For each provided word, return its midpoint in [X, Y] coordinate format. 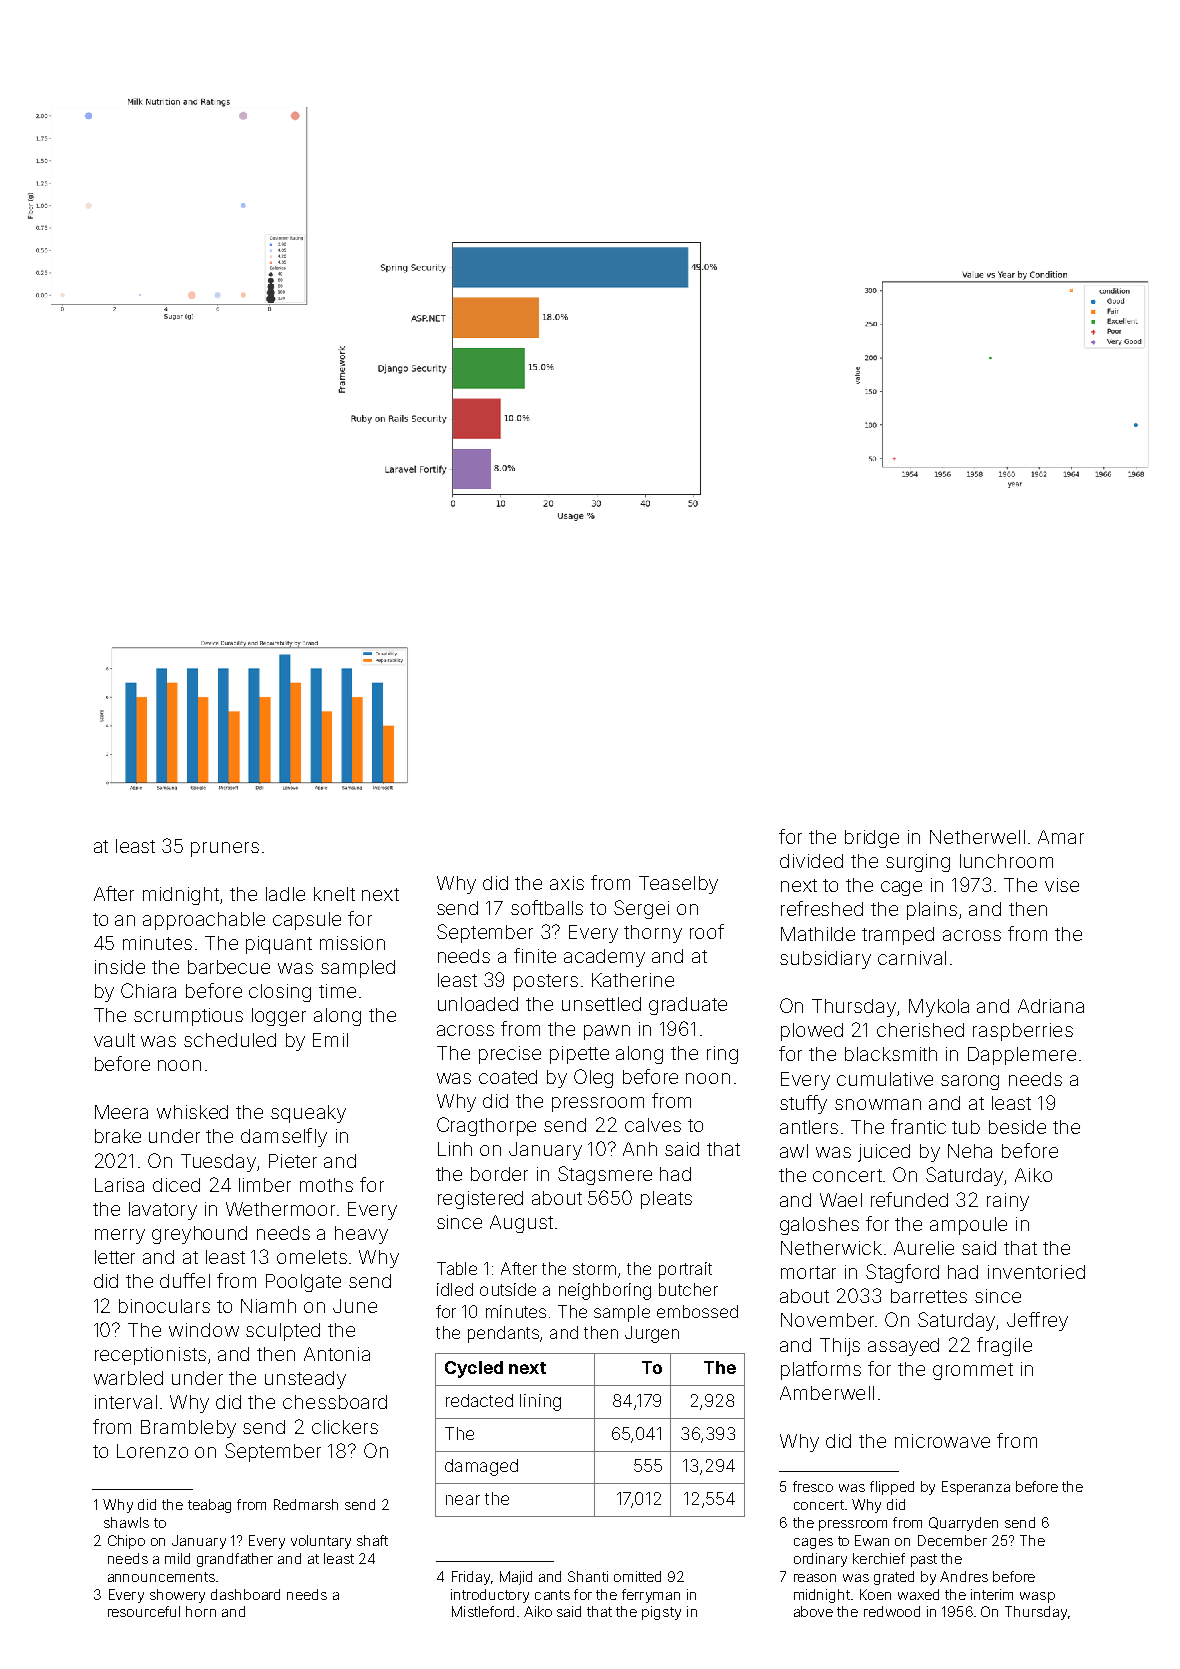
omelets [312, 1257]
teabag [209, 1506]
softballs [547, 907]
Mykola [939, 1008]
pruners [225, 849]
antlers [809, 1127]
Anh [640, 1149]
